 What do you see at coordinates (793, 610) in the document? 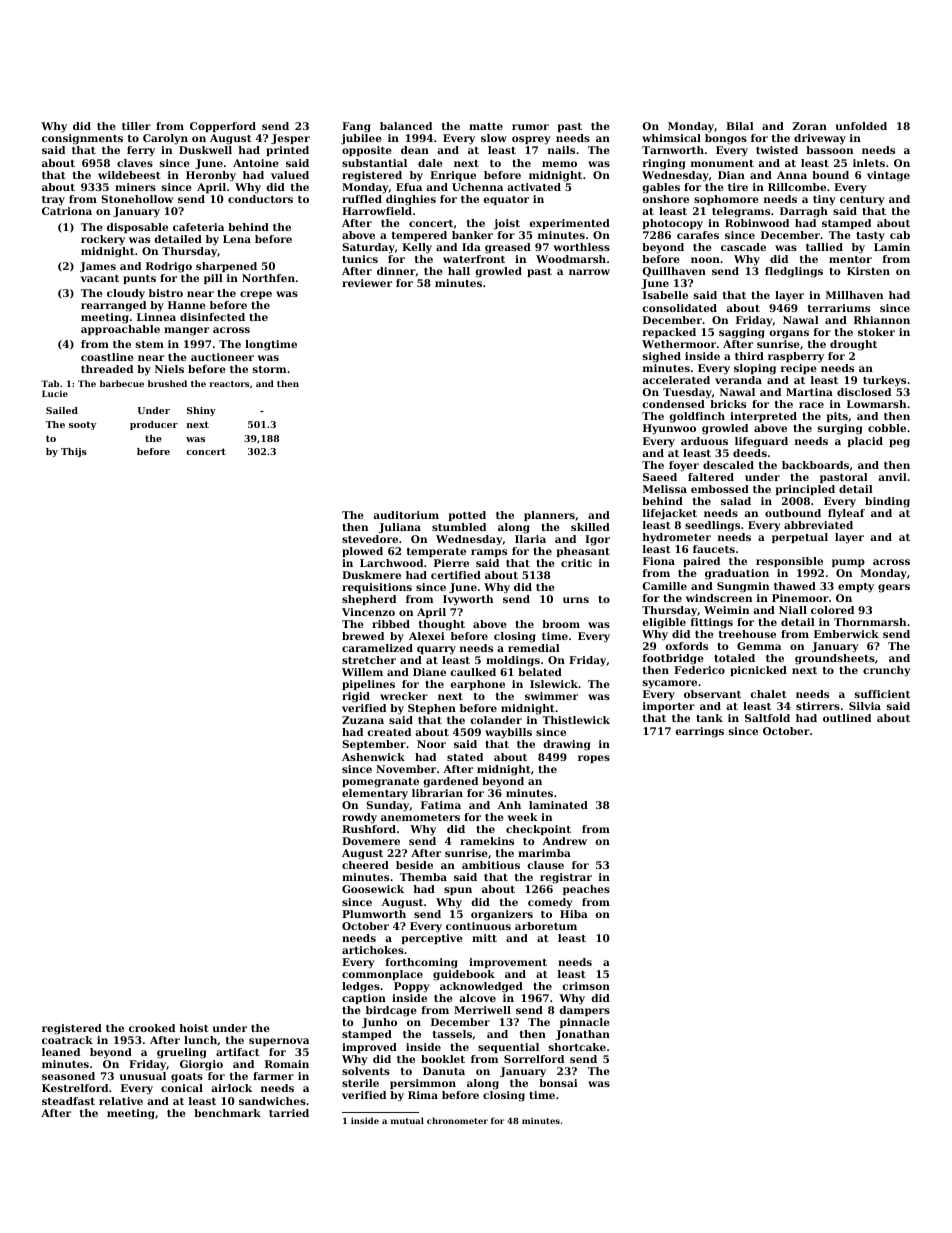
I see `Niall` at bounding box center [793, 610].
